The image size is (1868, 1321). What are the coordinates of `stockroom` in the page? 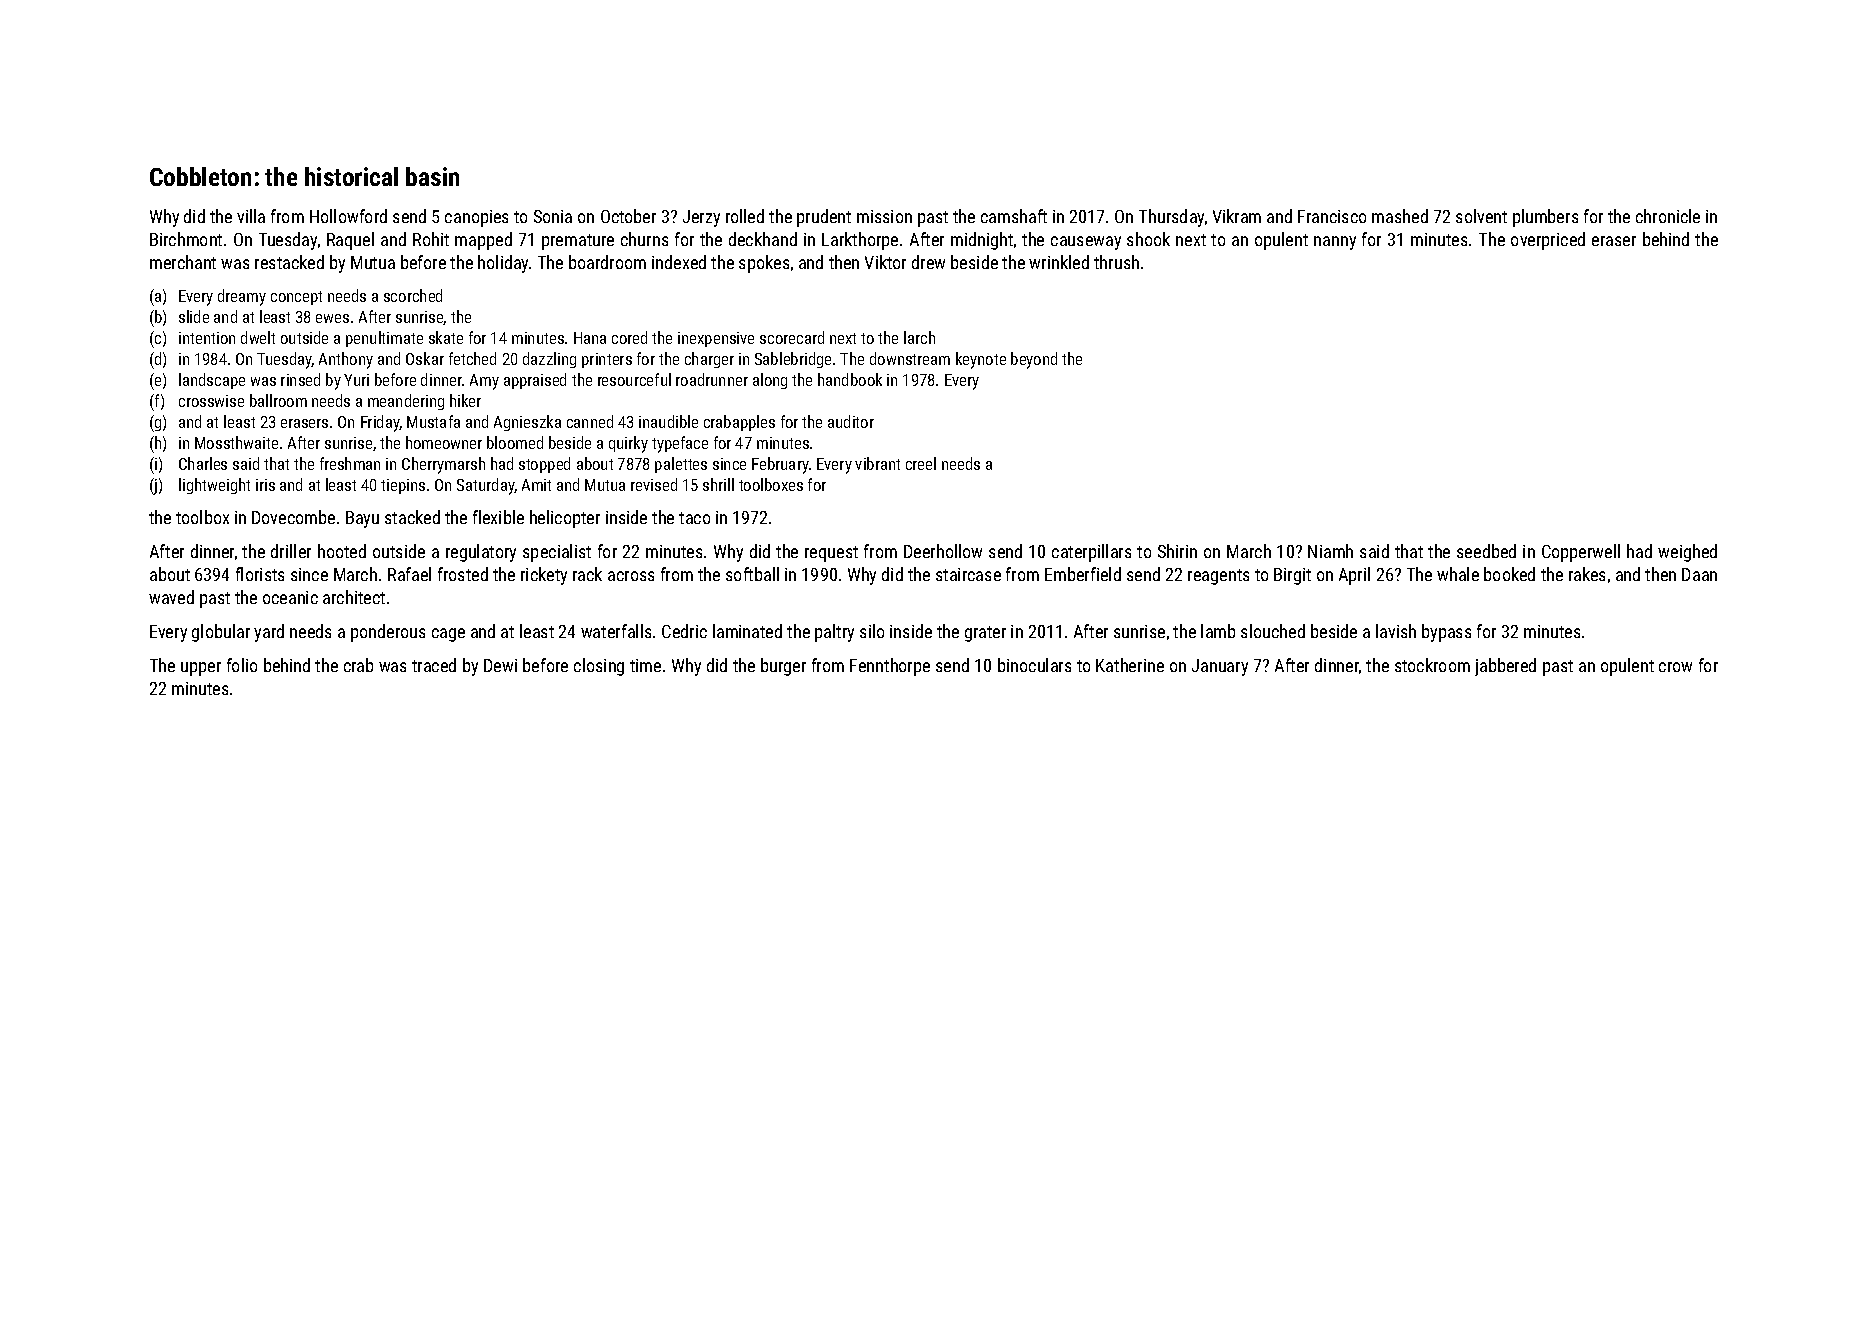 It's located at (1432, 665).
